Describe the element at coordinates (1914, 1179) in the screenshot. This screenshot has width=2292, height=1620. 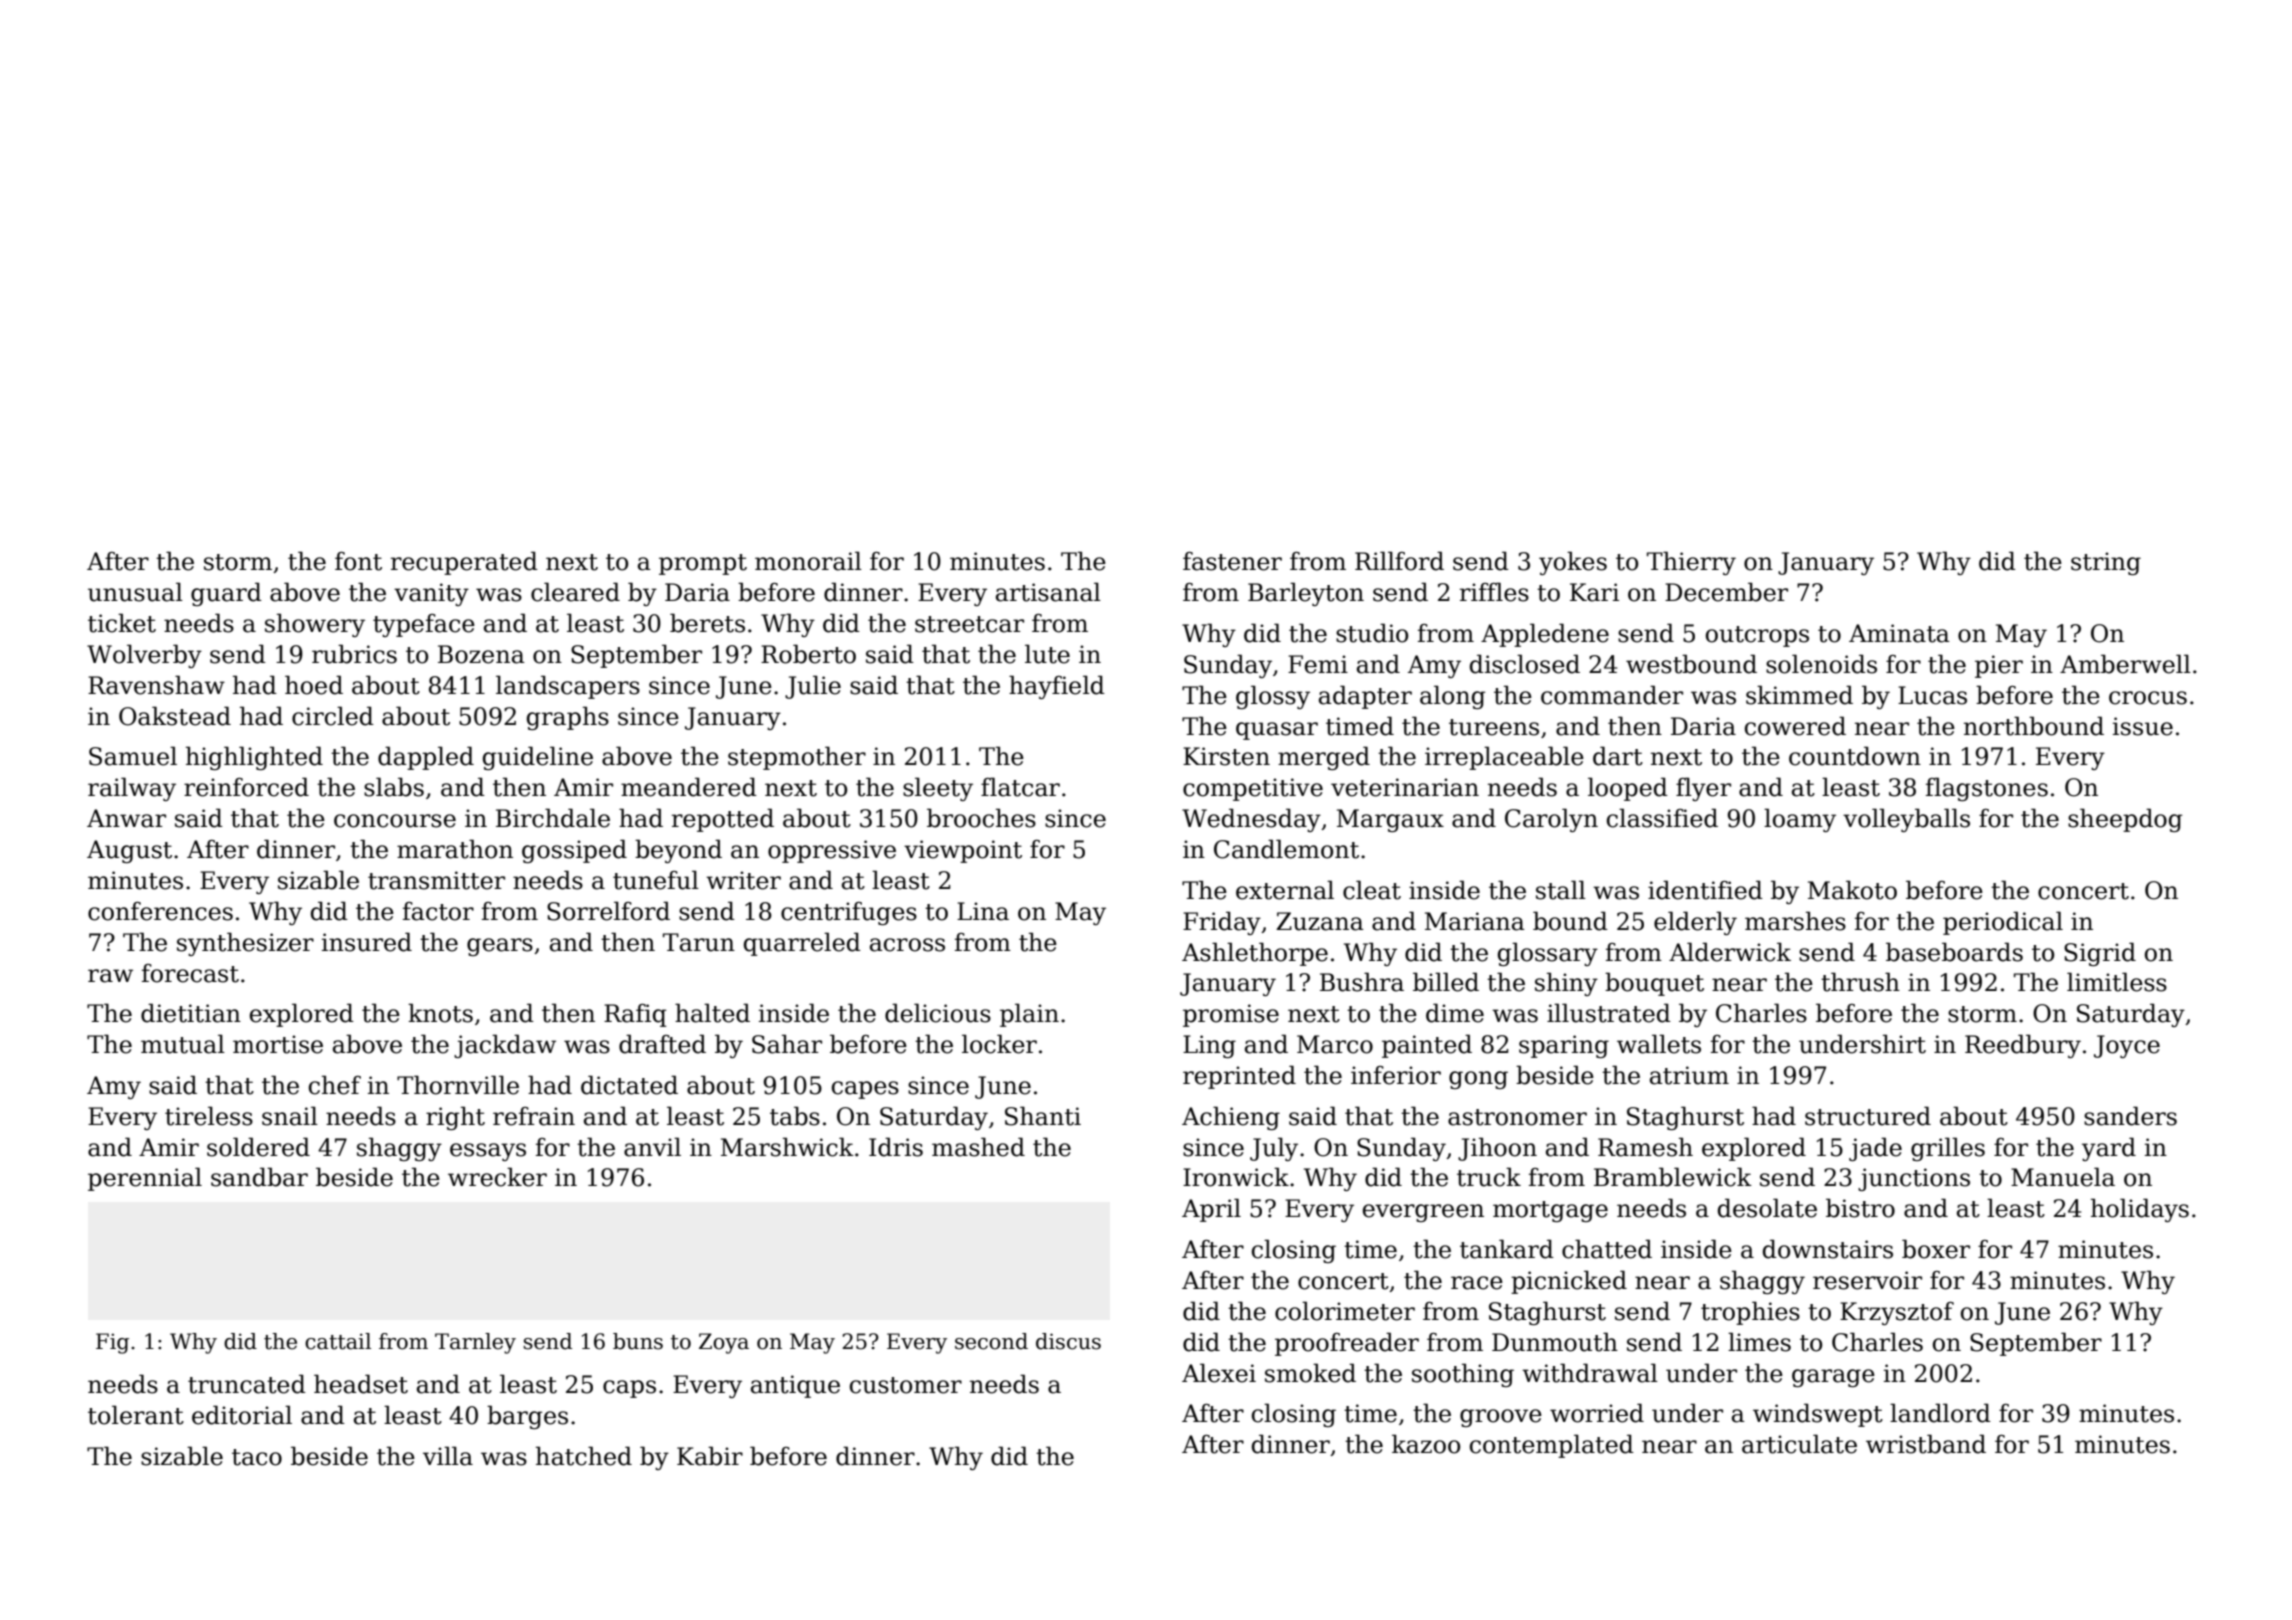
I see `junctions` at that location.
